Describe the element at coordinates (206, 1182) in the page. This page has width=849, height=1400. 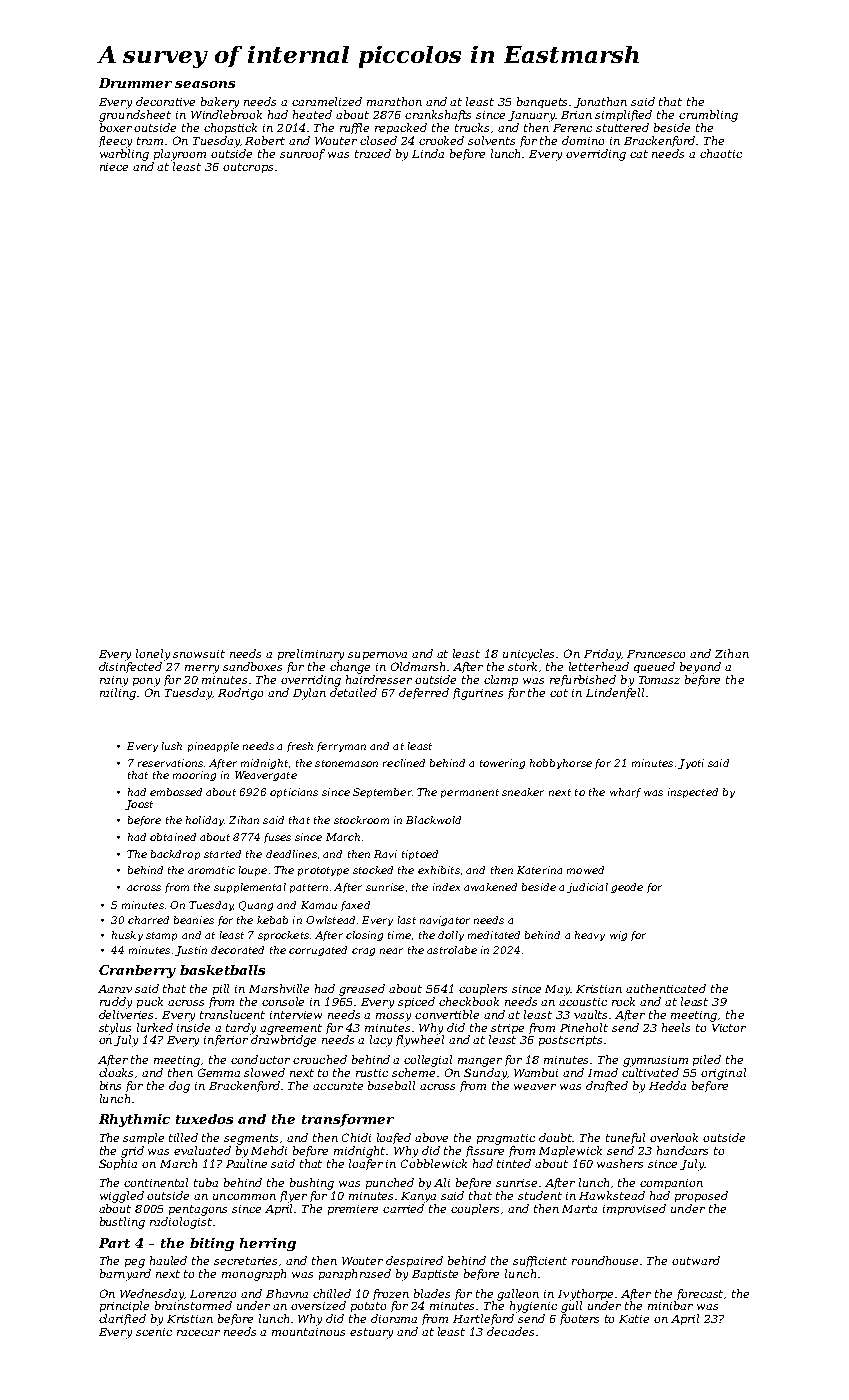
I see `tuba` at that location.
